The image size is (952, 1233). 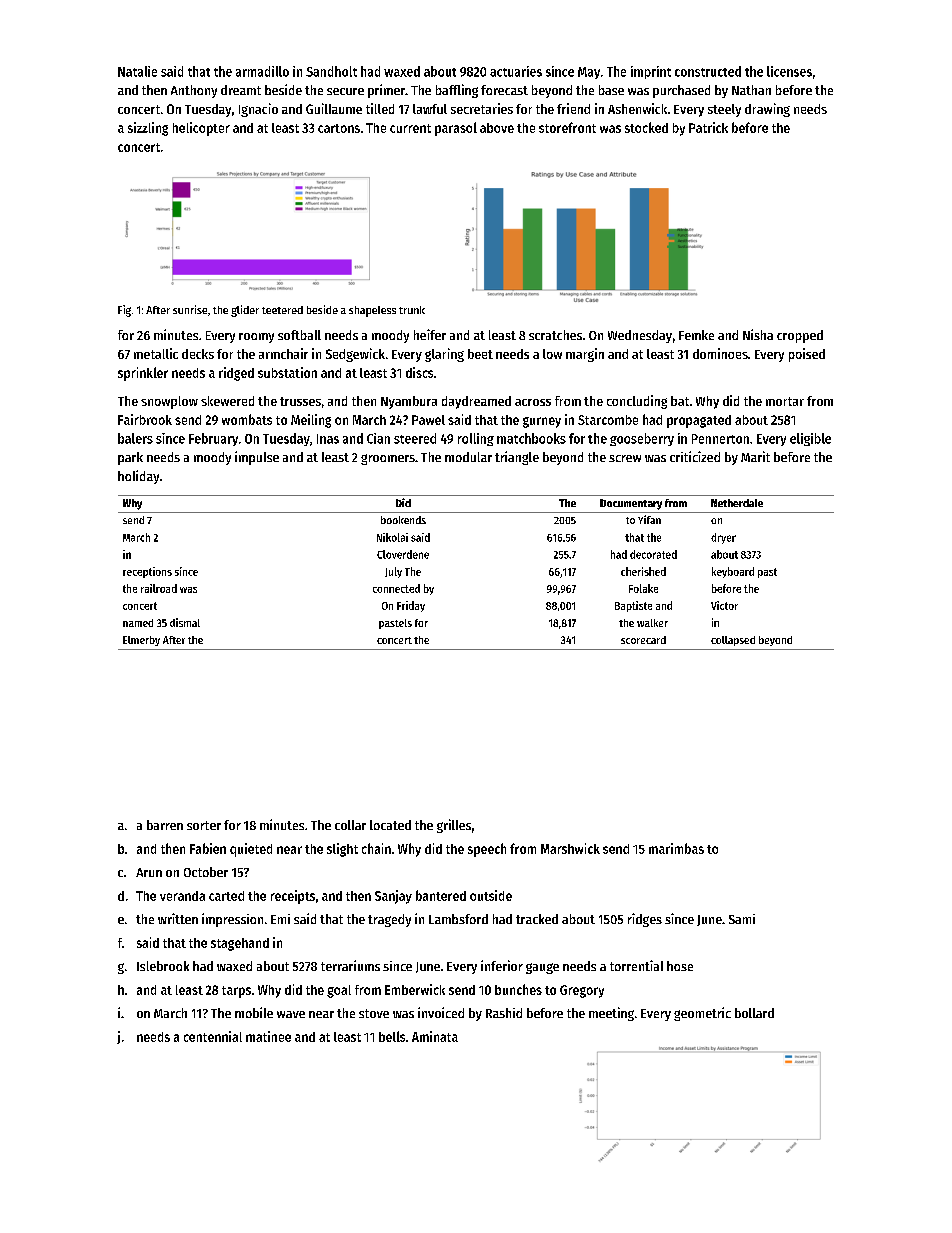 What do you see at coordinates (807, 355) in the page?
I see `poised` at bounding box center [807, 355].
